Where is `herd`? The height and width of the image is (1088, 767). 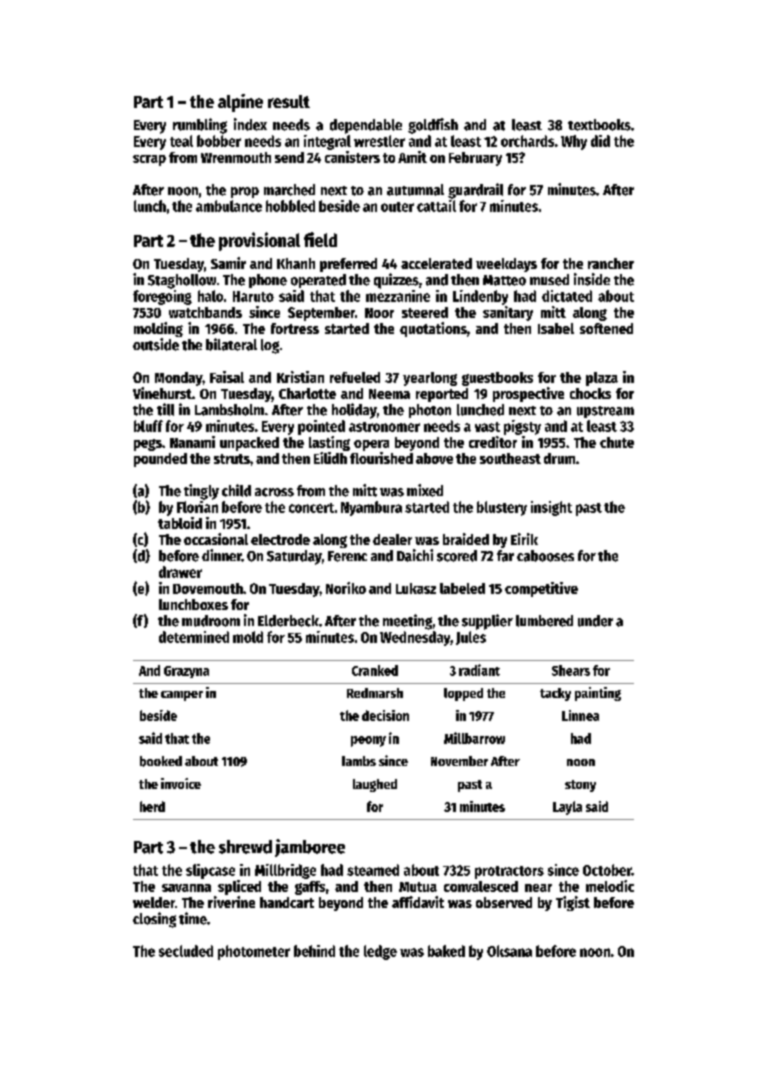 herd is located at coordinates (152, 806).
